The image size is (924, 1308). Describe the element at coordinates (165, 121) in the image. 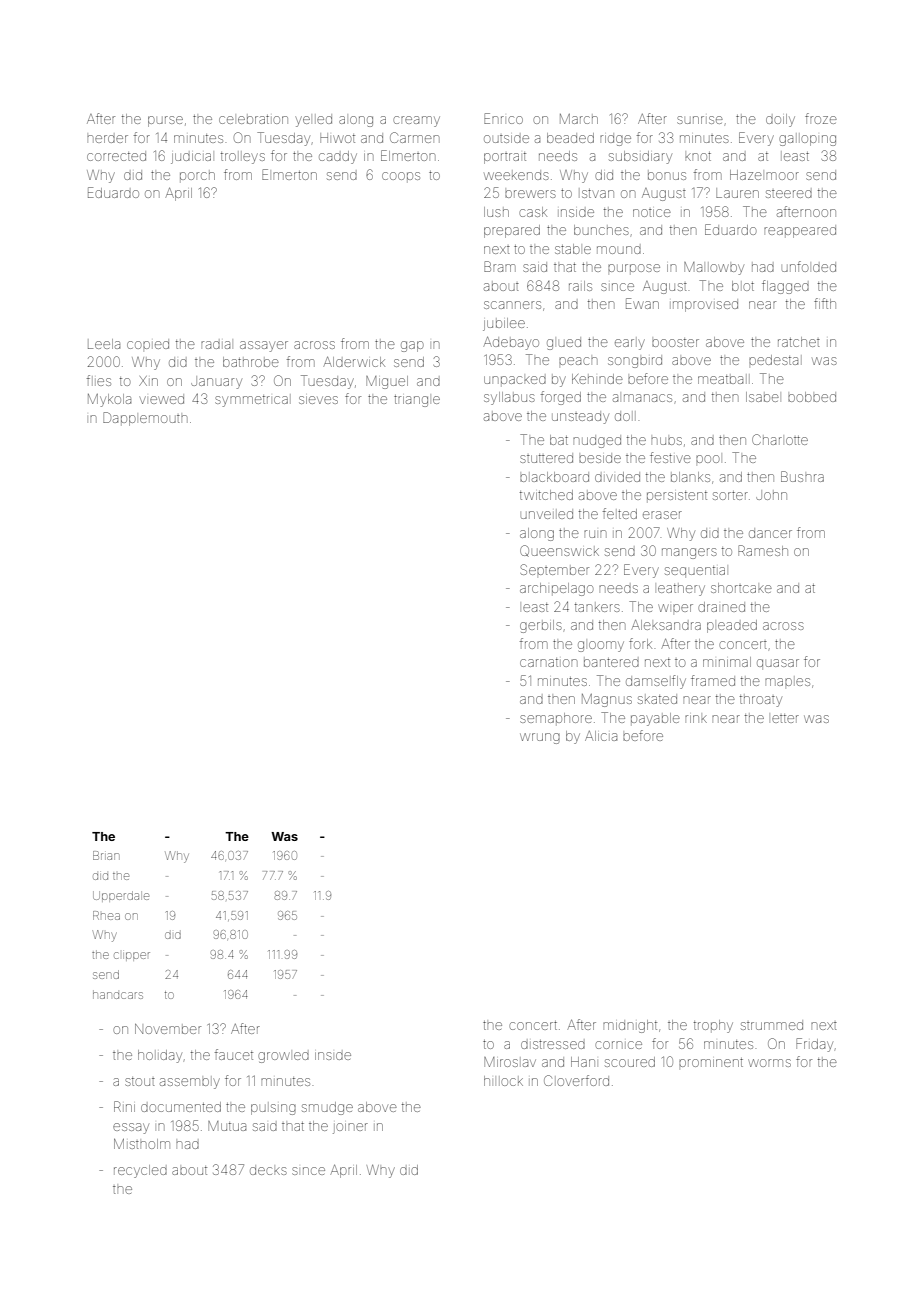

I see `purse` at that location.
